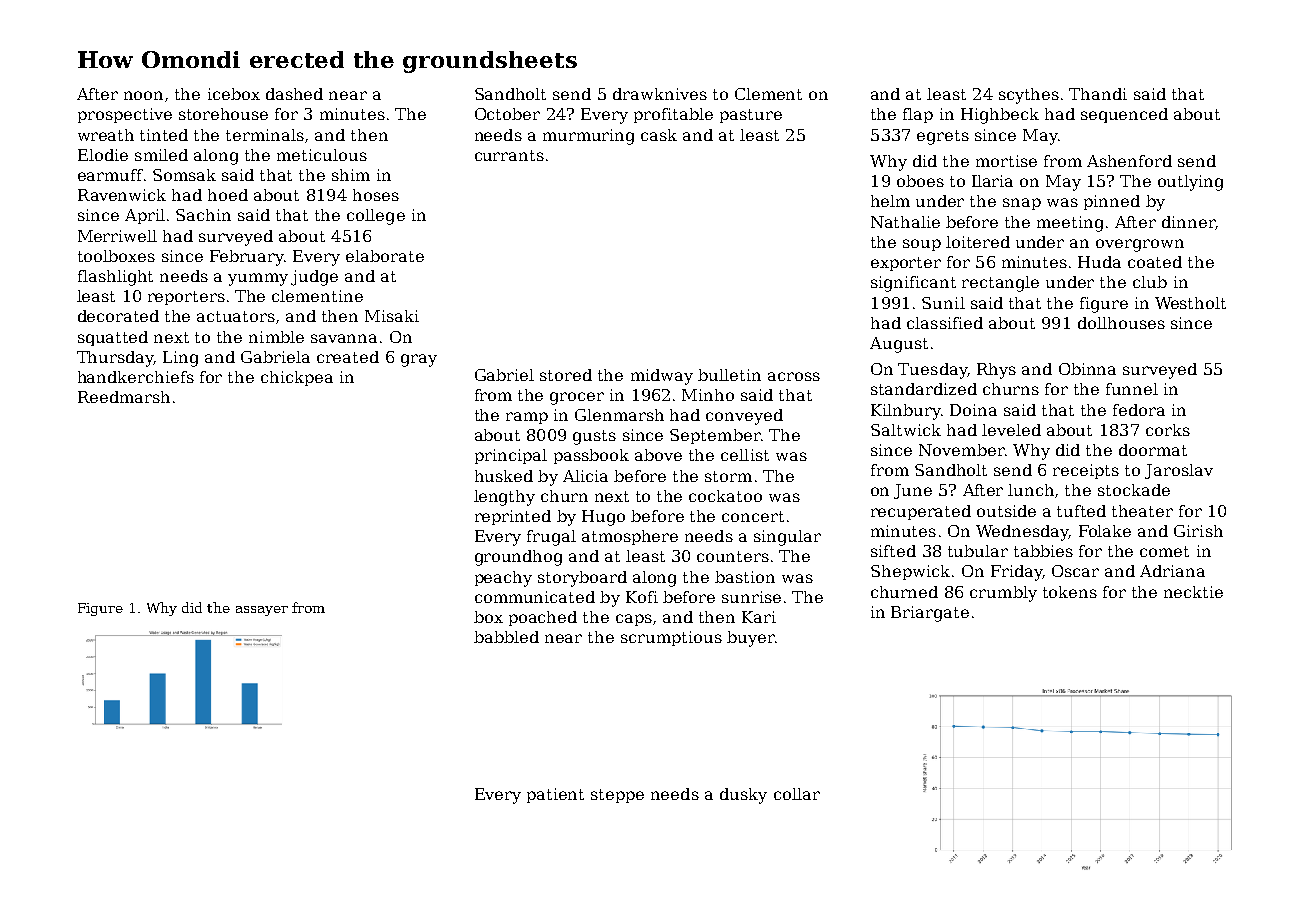  What do you see at coordinates (297, 378) in the image?
I see `chickpea` at bounding box center [297, 378].
